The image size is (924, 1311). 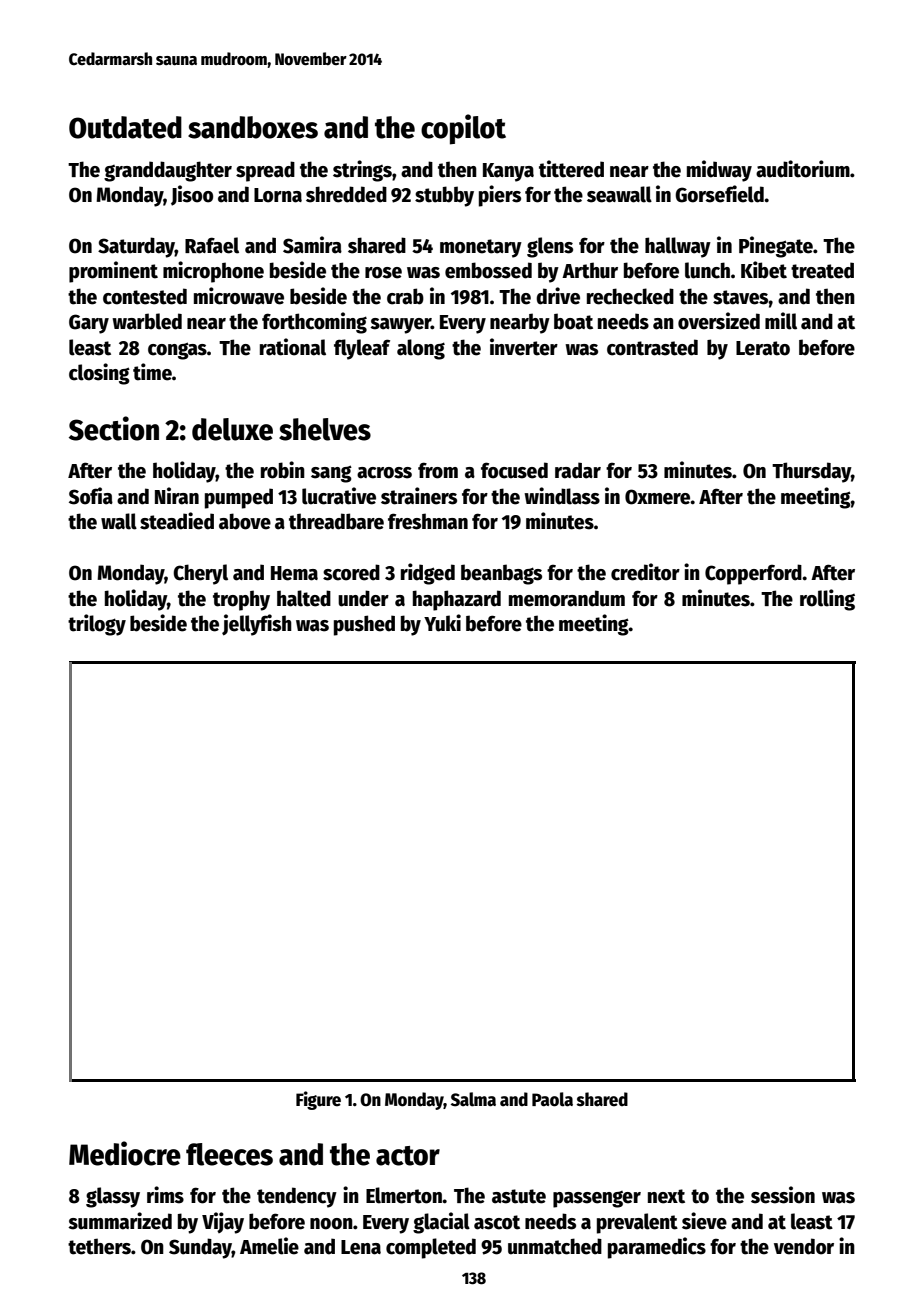 I want to click on rolling, so click(x=827, y=600).
